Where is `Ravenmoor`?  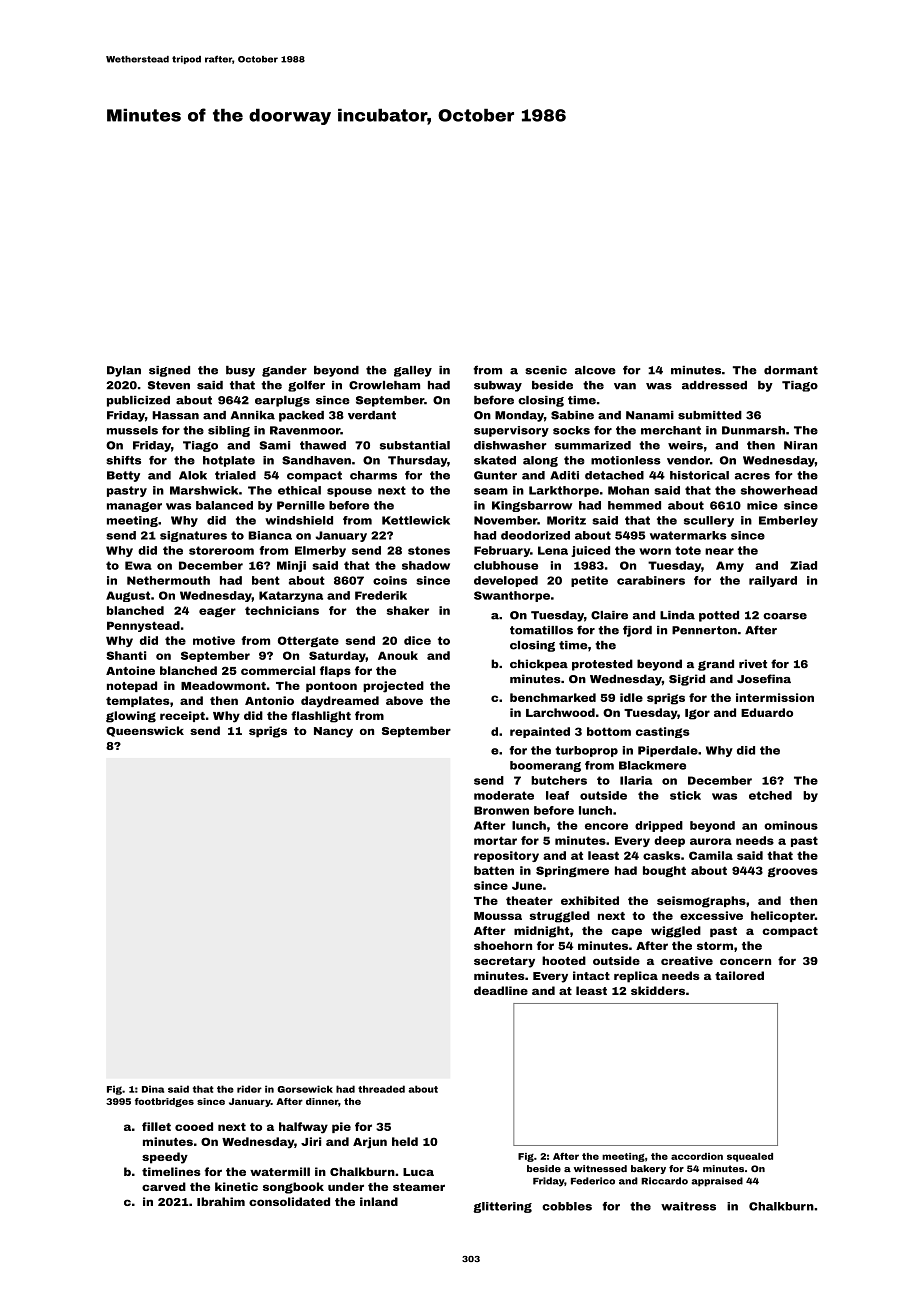
Ravenmoor is located at coordinates (305, 430).
